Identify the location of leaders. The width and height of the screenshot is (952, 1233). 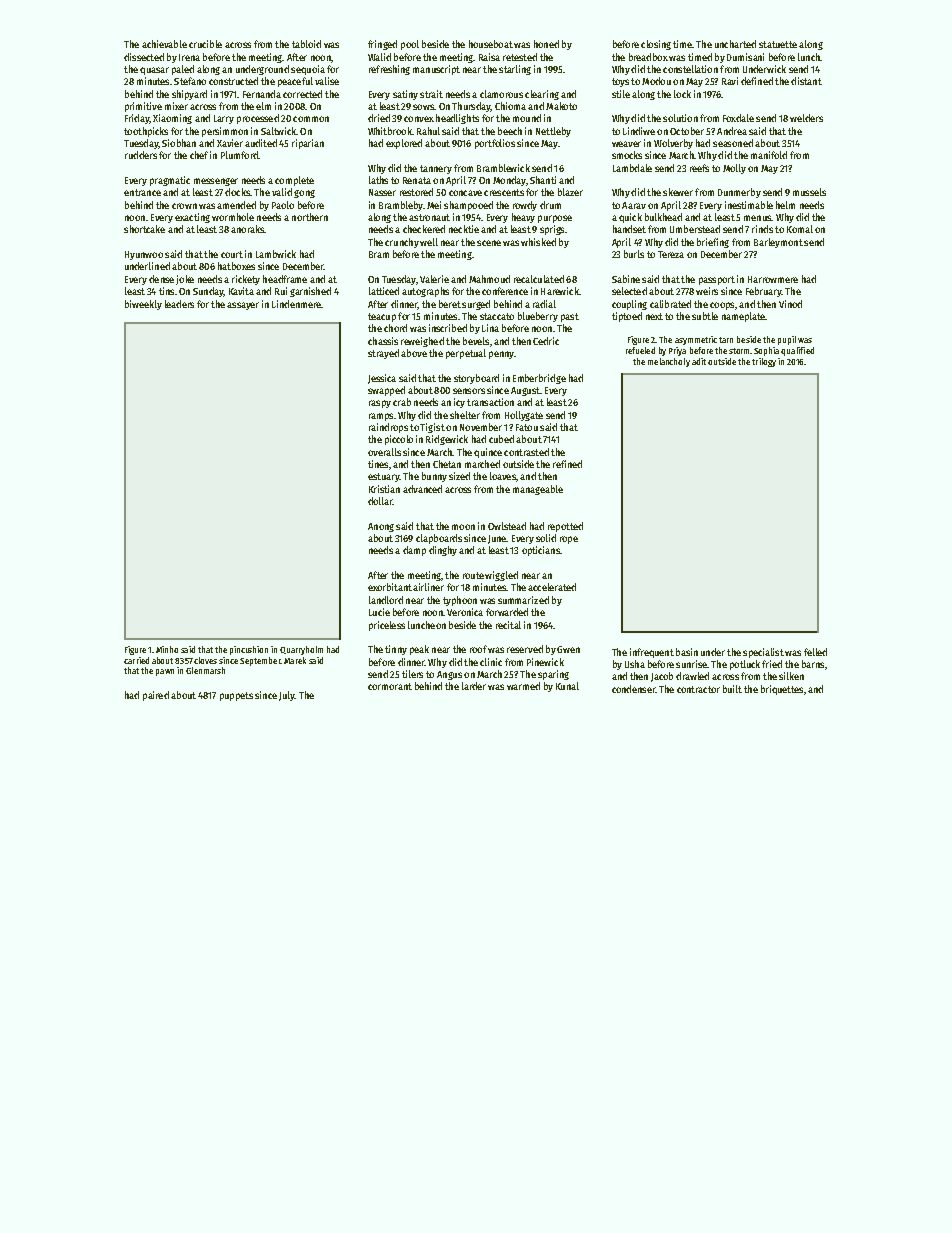
(179, 304).
